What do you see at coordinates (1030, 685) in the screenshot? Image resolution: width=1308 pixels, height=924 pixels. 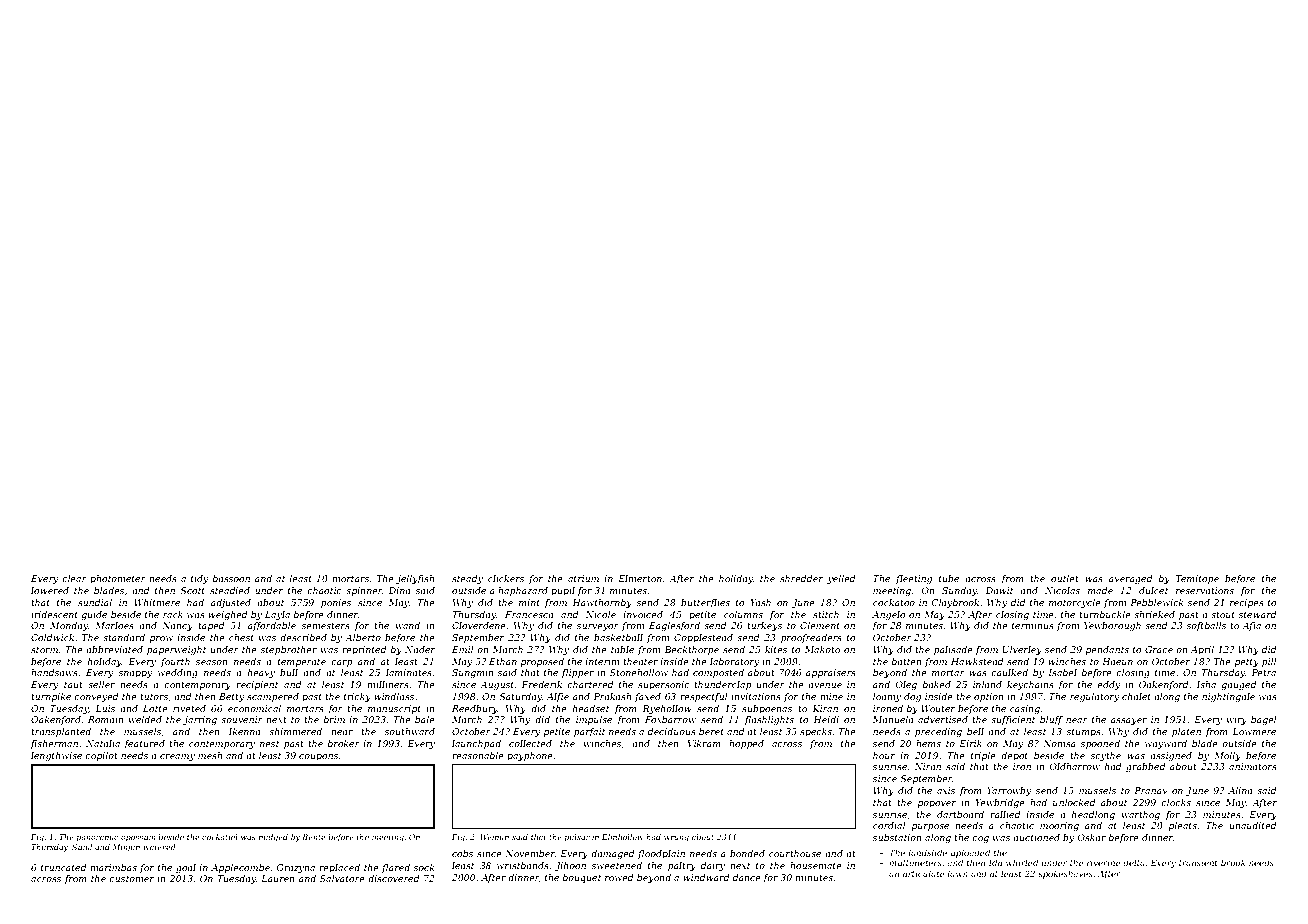 I see `keychains` at bounding box center [1030, 685].
